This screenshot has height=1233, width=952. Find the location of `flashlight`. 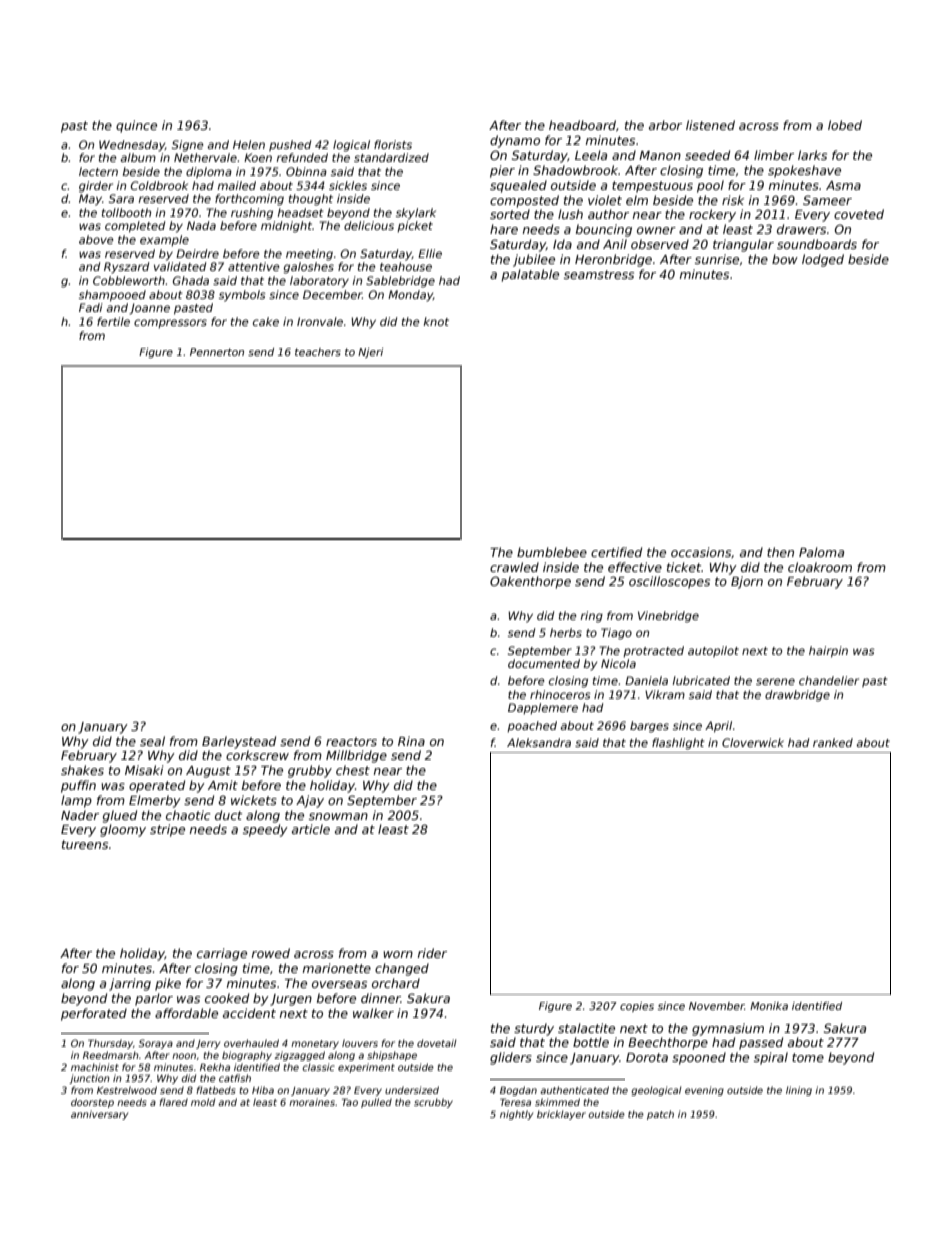

flashlight is located at coordinates (678, 744).
